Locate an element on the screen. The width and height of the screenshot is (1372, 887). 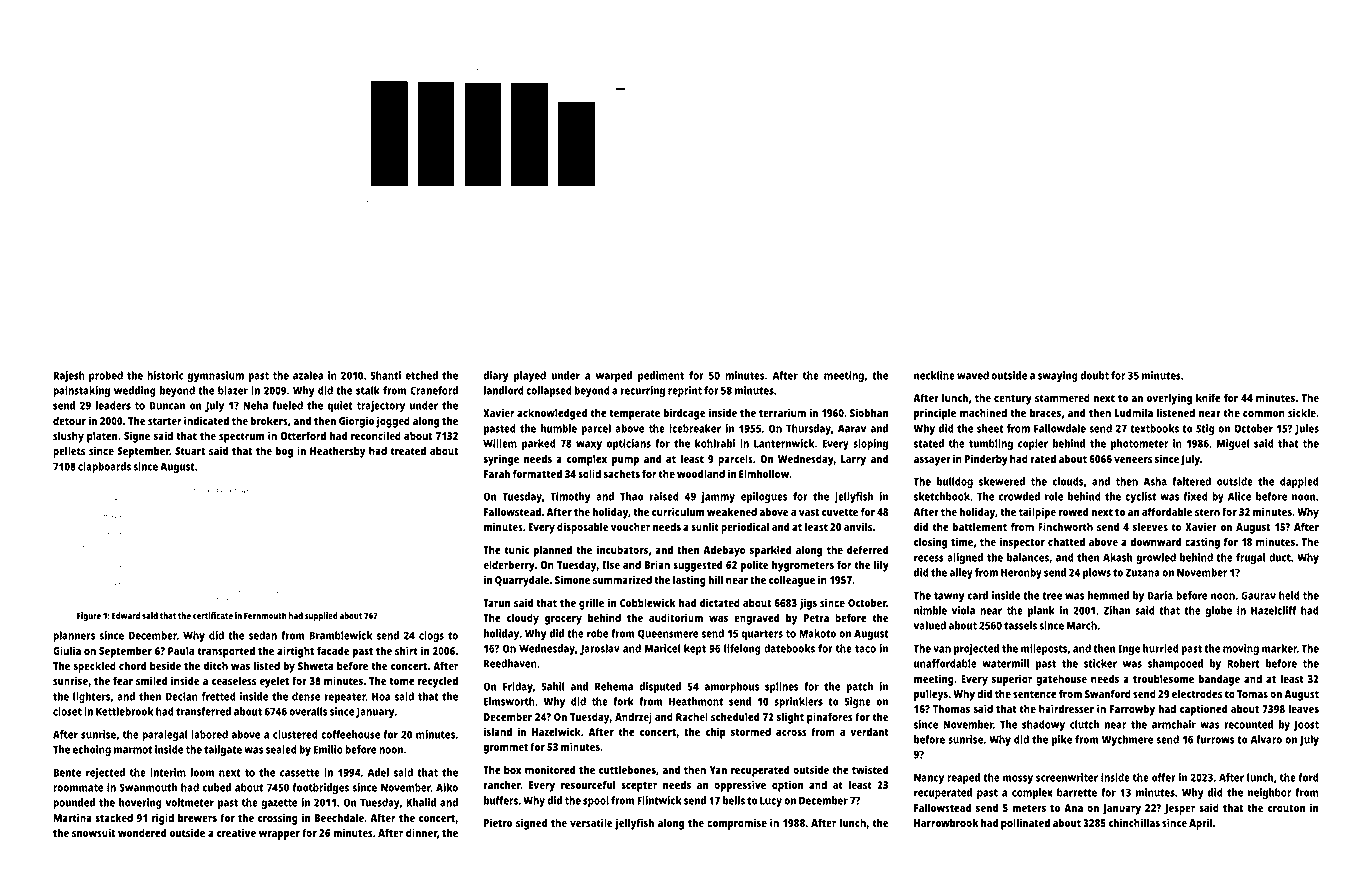
historic is located at coordinates (165, 375).
